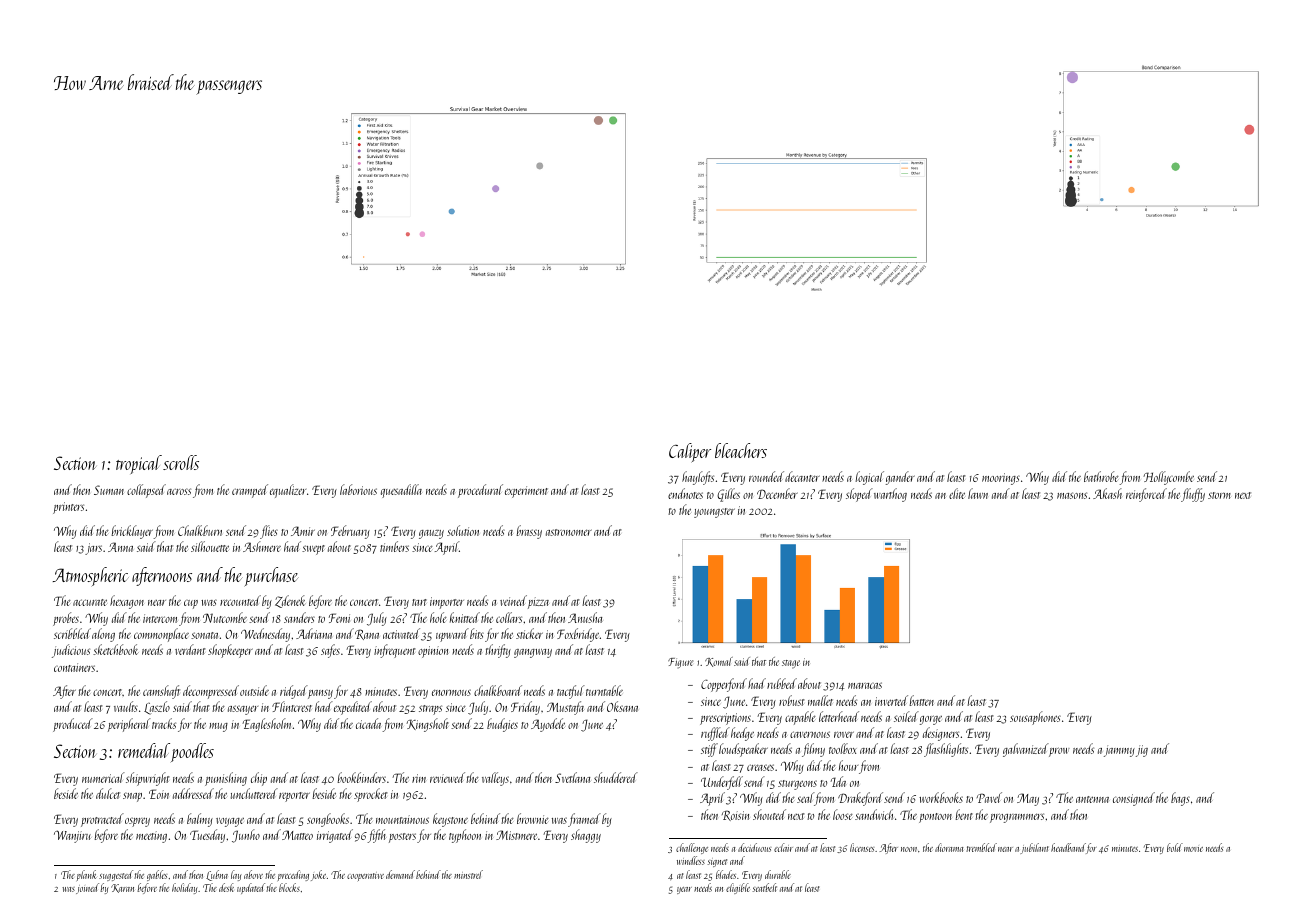 The height and width of the screenshot is (924, 1308). Describe the element at coordinates (900, 478) in the screenshot. I see `gander` at that location.
